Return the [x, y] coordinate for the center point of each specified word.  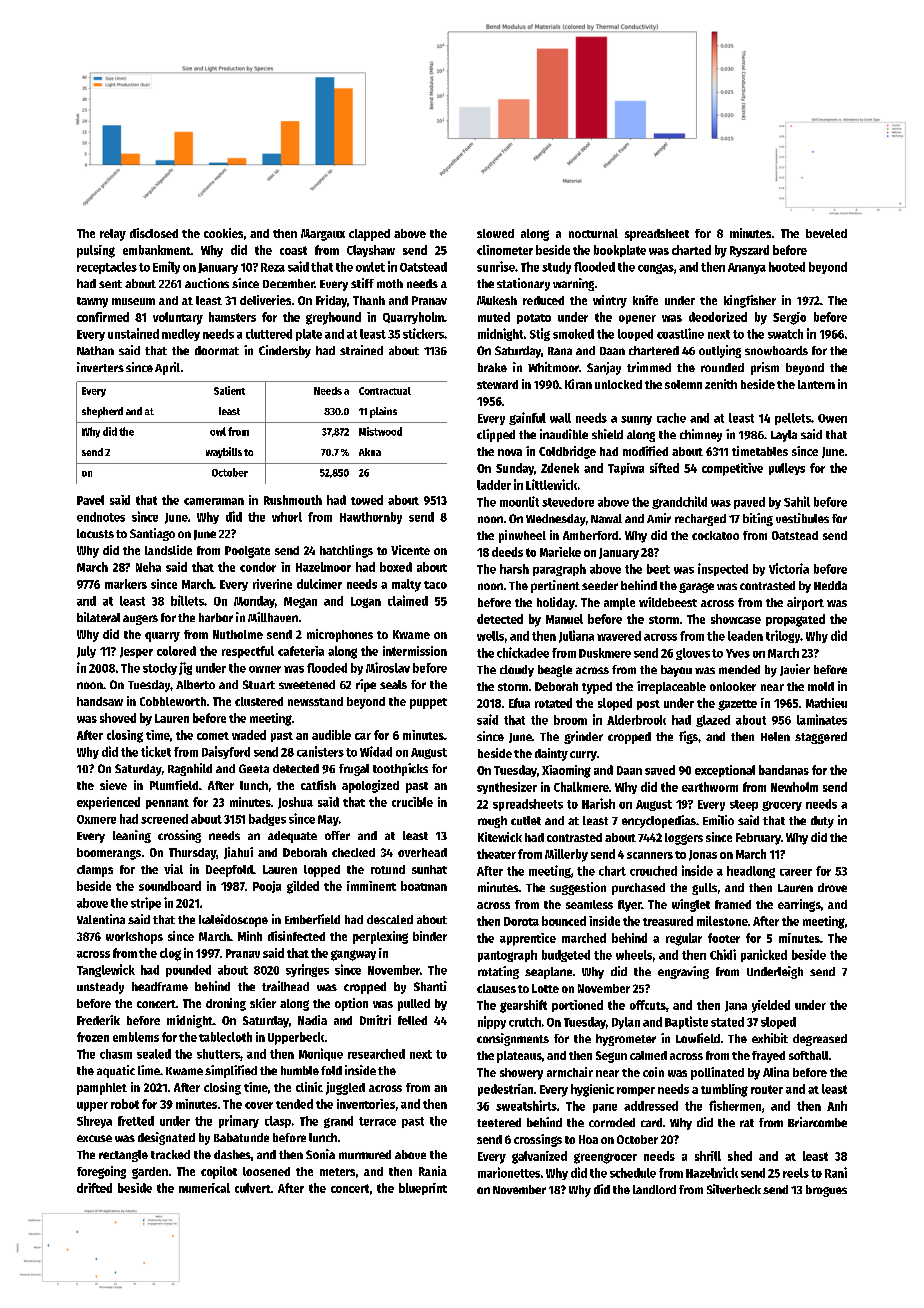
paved [749, 503]
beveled [826, 233]
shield [607, 434]
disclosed [154, 233]
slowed [495, 233]
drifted [94, 1188]
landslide [168, 550]
